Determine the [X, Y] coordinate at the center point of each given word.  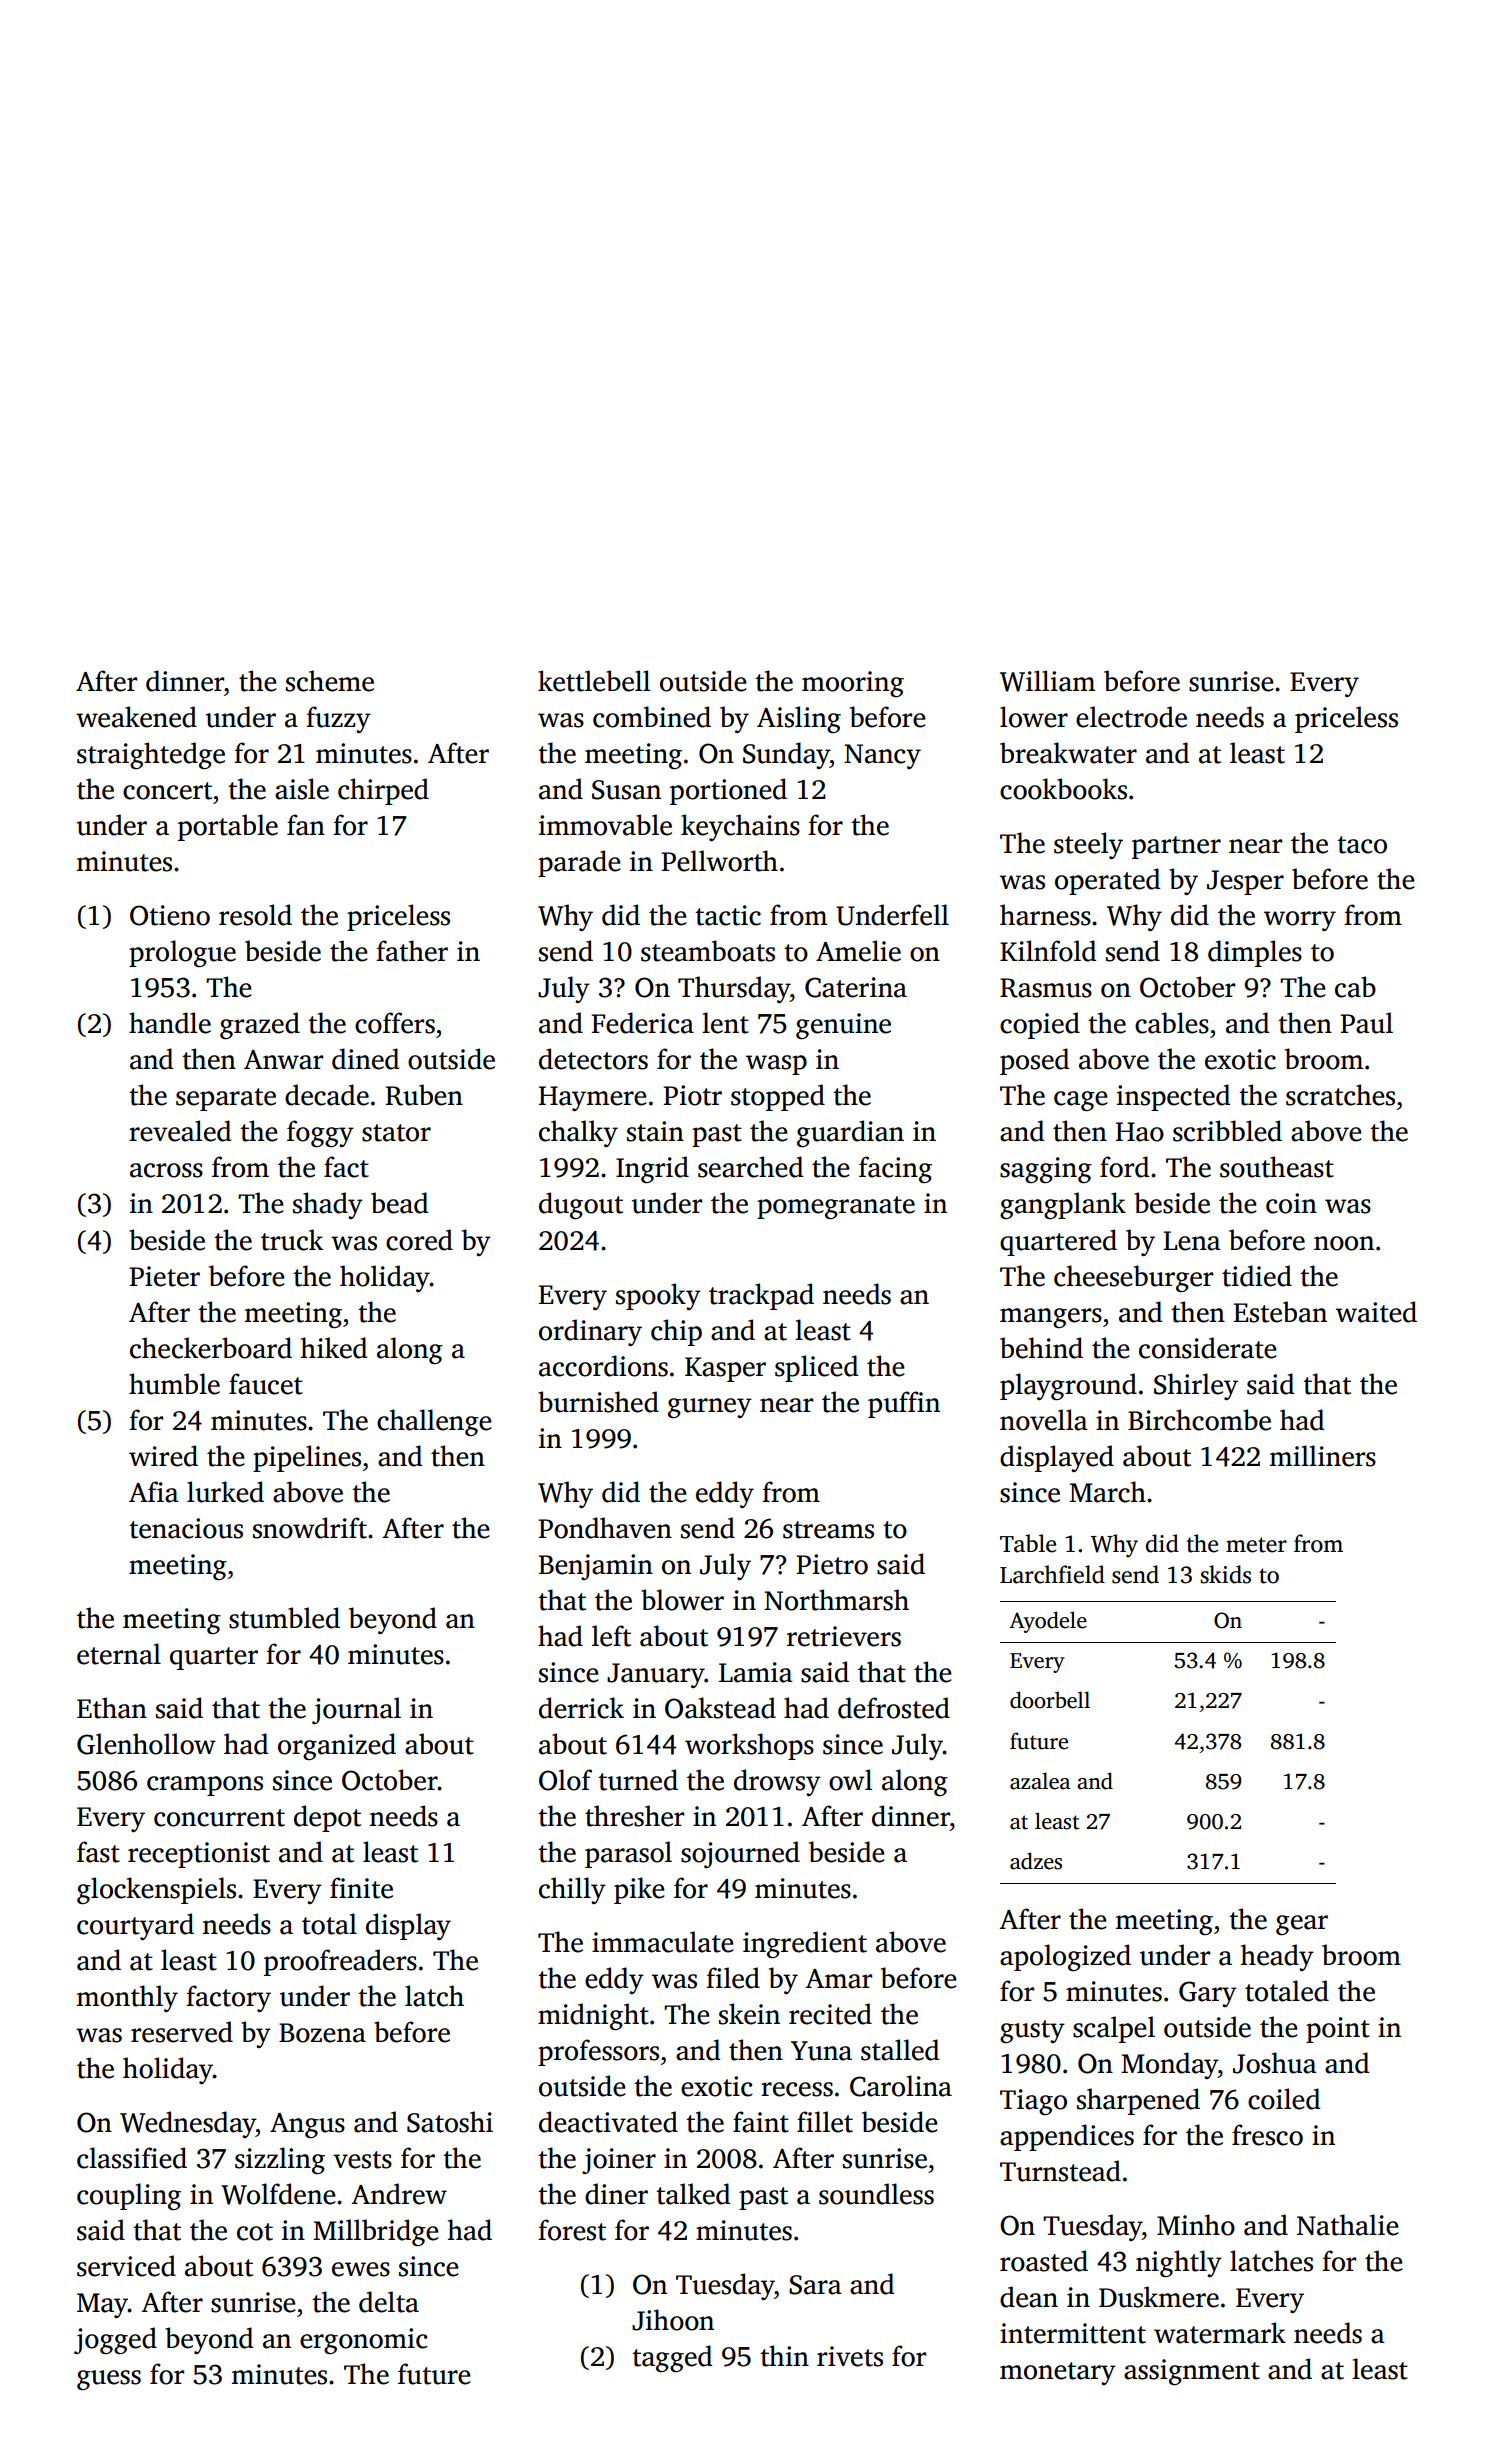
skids [1225, 1574]
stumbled [284, 1618]
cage [1081, 1101]
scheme [330, 681]
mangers [1051, 1318]
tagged [672, 2358]
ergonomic [364, 2341]
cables [1172, 1023]
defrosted [894, 1708]
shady [328, 1205]
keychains [740, 827]
